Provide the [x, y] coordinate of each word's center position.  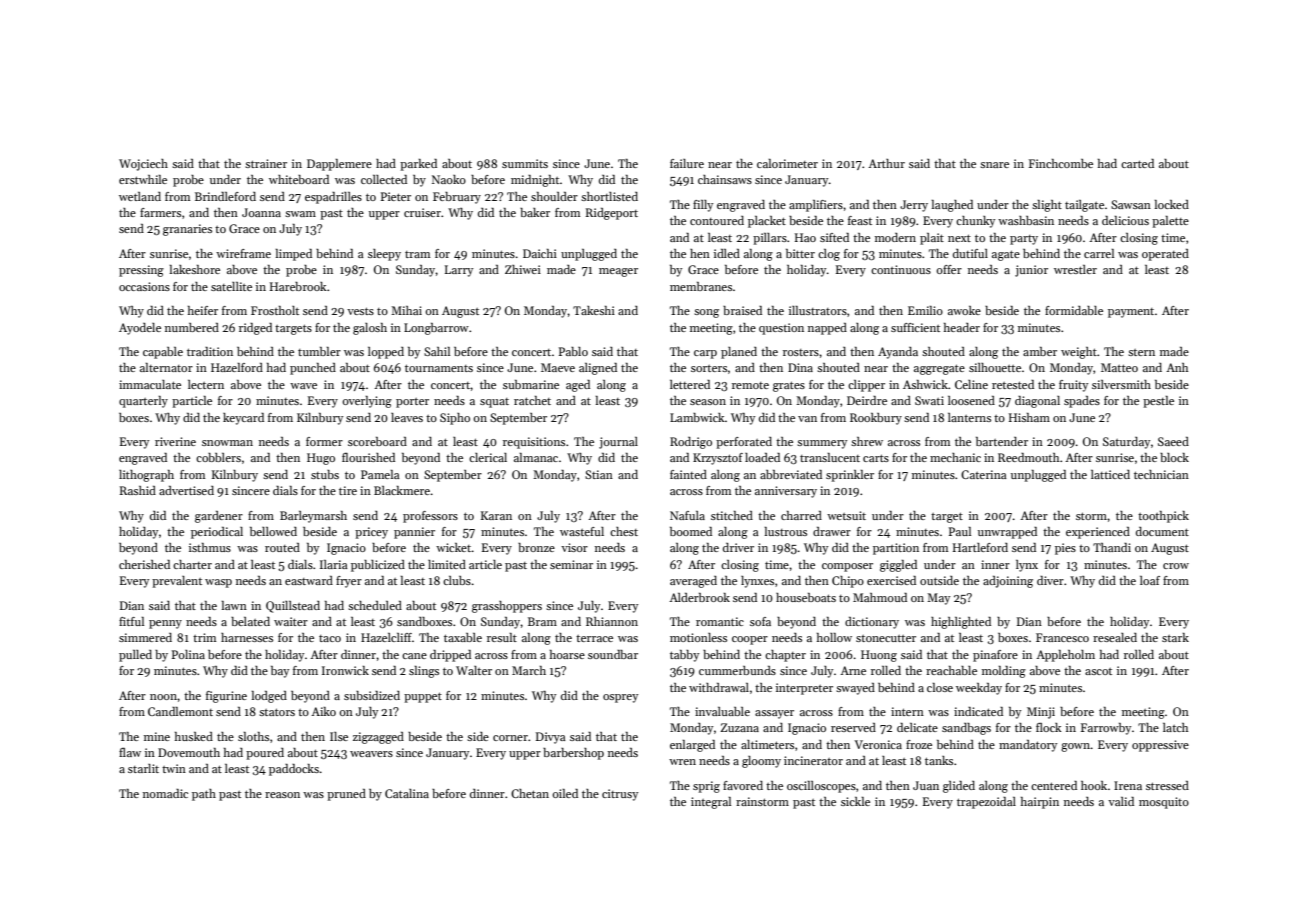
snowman [227, 443]
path [204, 795]
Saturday [1126, 443]
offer [949, 269]
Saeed [1173, 441]
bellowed [273, 531]
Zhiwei [523, 269]
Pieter [396, 196]
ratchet [532, 400]
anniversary [786, 492]
